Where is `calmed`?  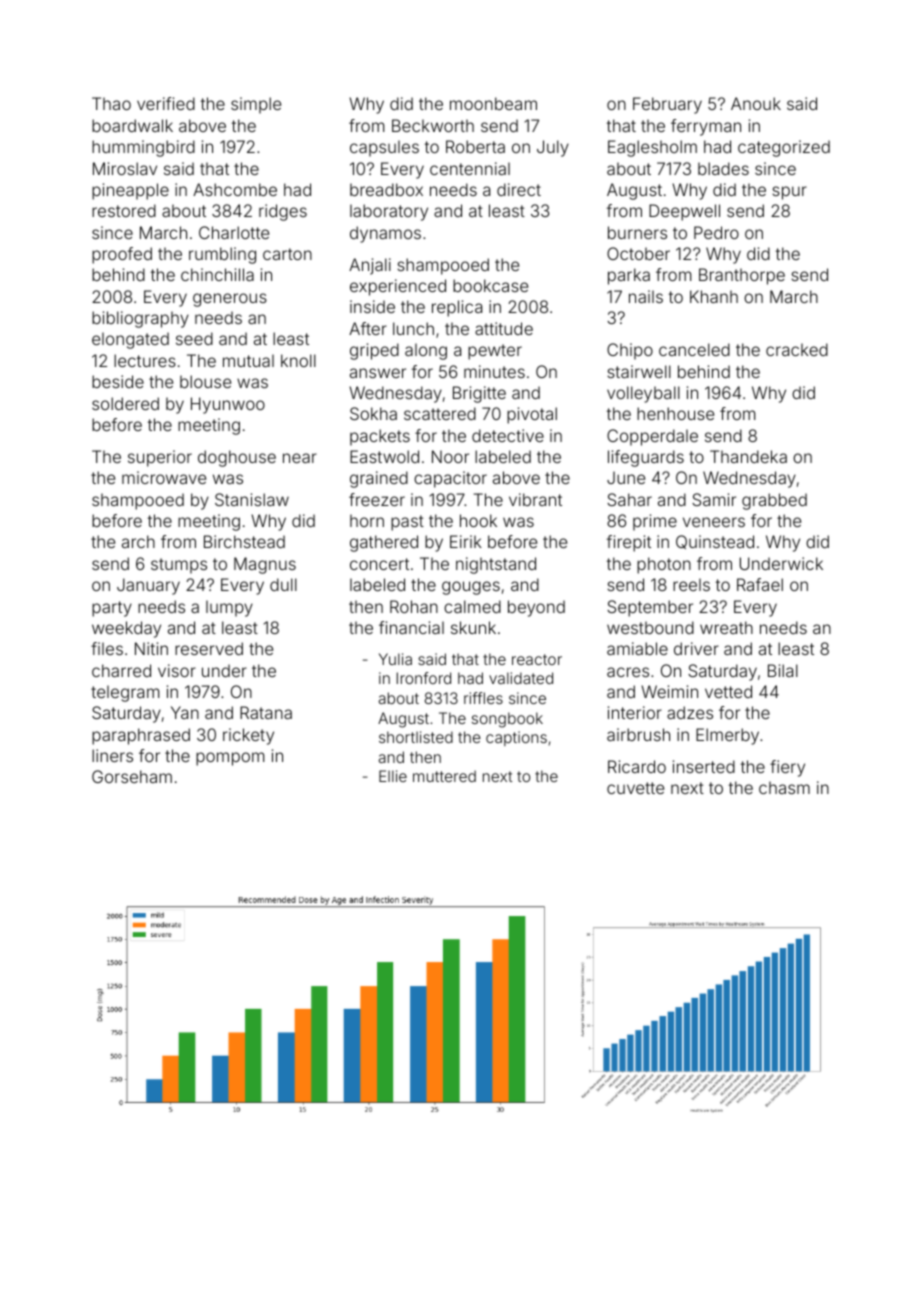 calmed is located at coordinates (472, 606).
